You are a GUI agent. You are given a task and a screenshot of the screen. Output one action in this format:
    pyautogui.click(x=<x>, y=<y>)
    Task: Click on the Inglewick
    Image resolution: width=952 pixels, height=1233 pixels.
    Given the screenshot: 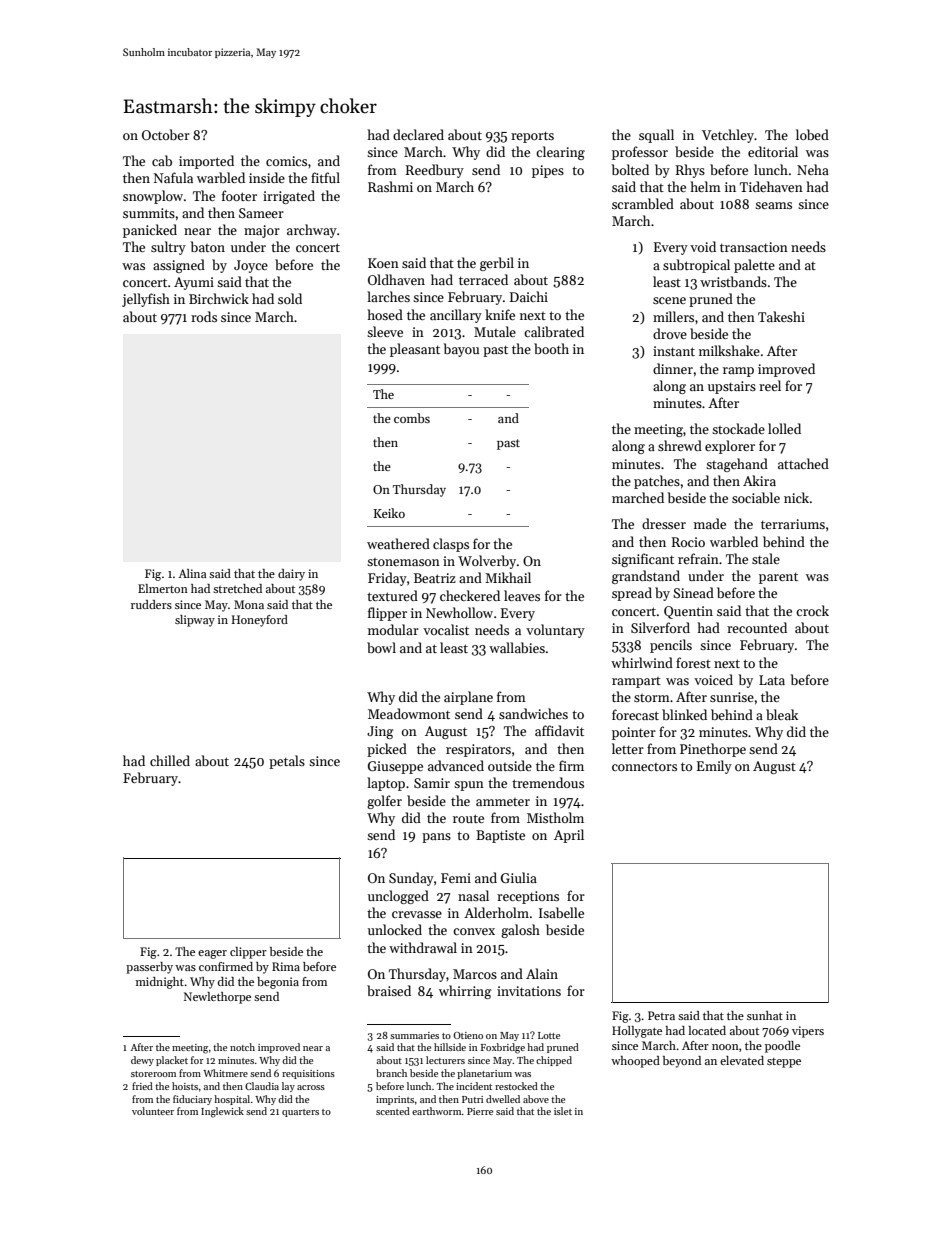 What is the action you would take?
    pyautogui.click(x=222, y=1112)
